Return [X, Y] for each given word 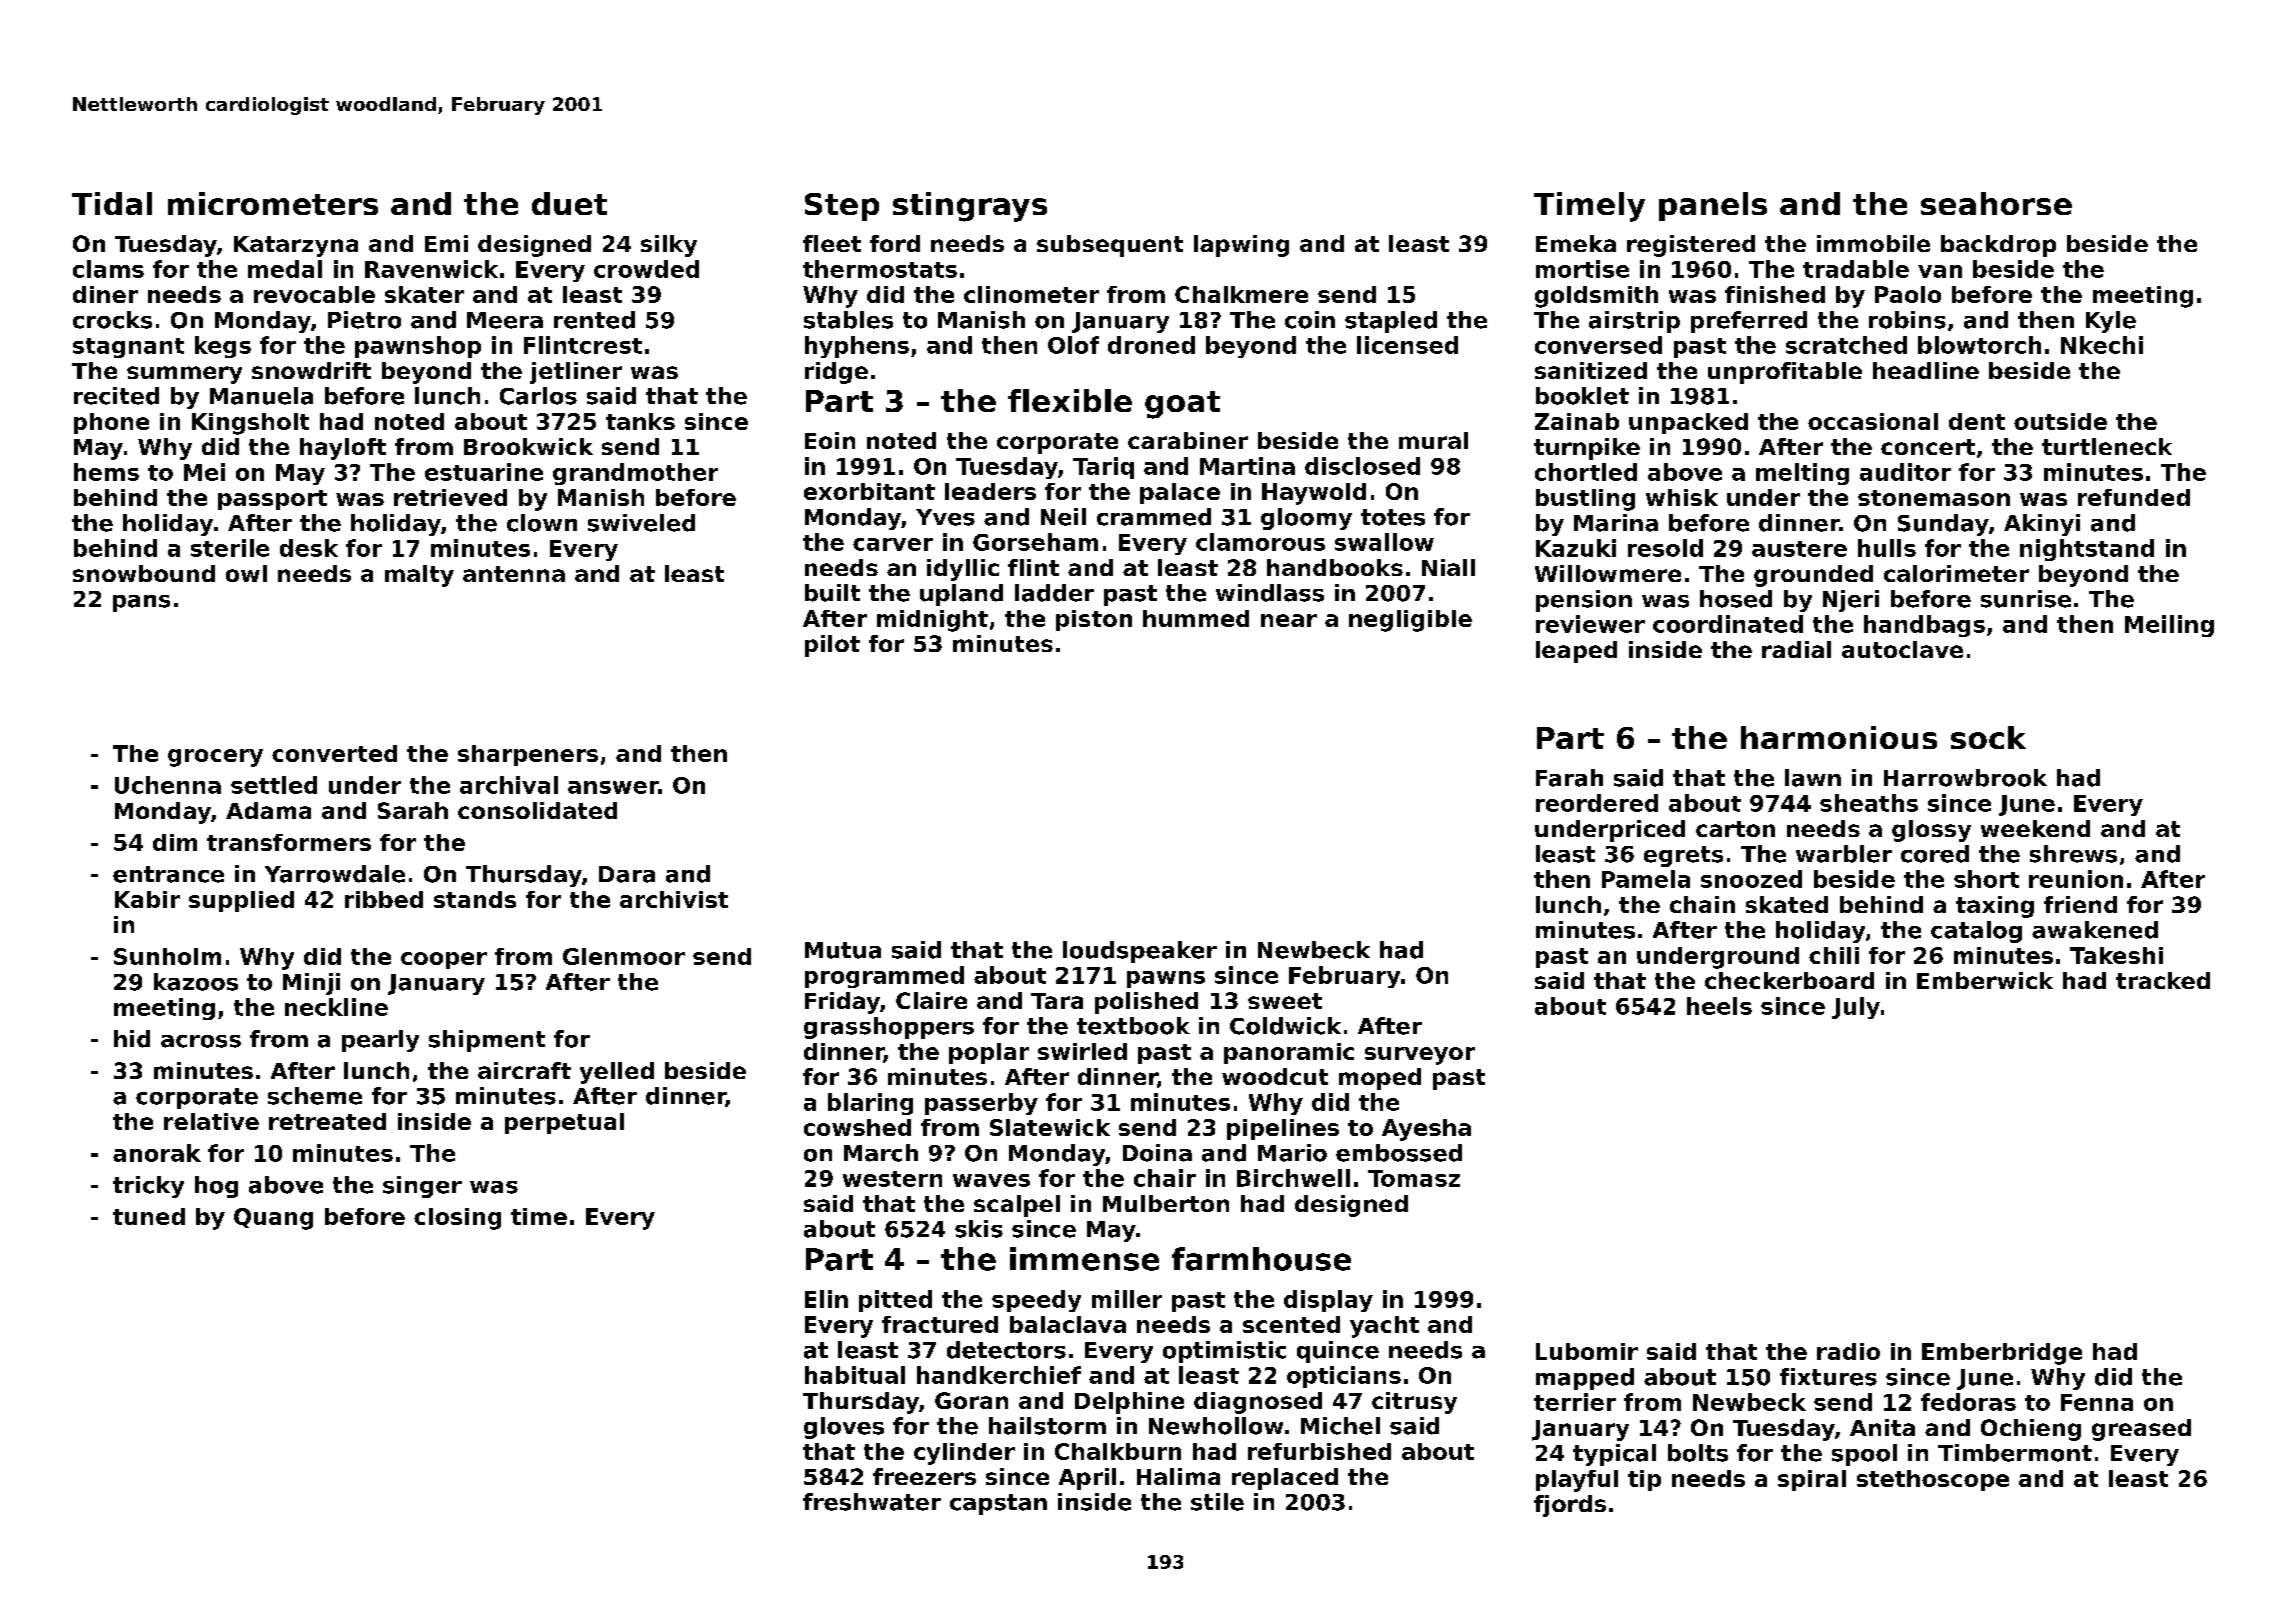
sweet [1285, 1001]
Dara [627, 874]
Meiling [2169, 626]
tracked [2163, 980]
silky [669, 246]
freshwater [872, 1502]
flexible [1070, 400]
